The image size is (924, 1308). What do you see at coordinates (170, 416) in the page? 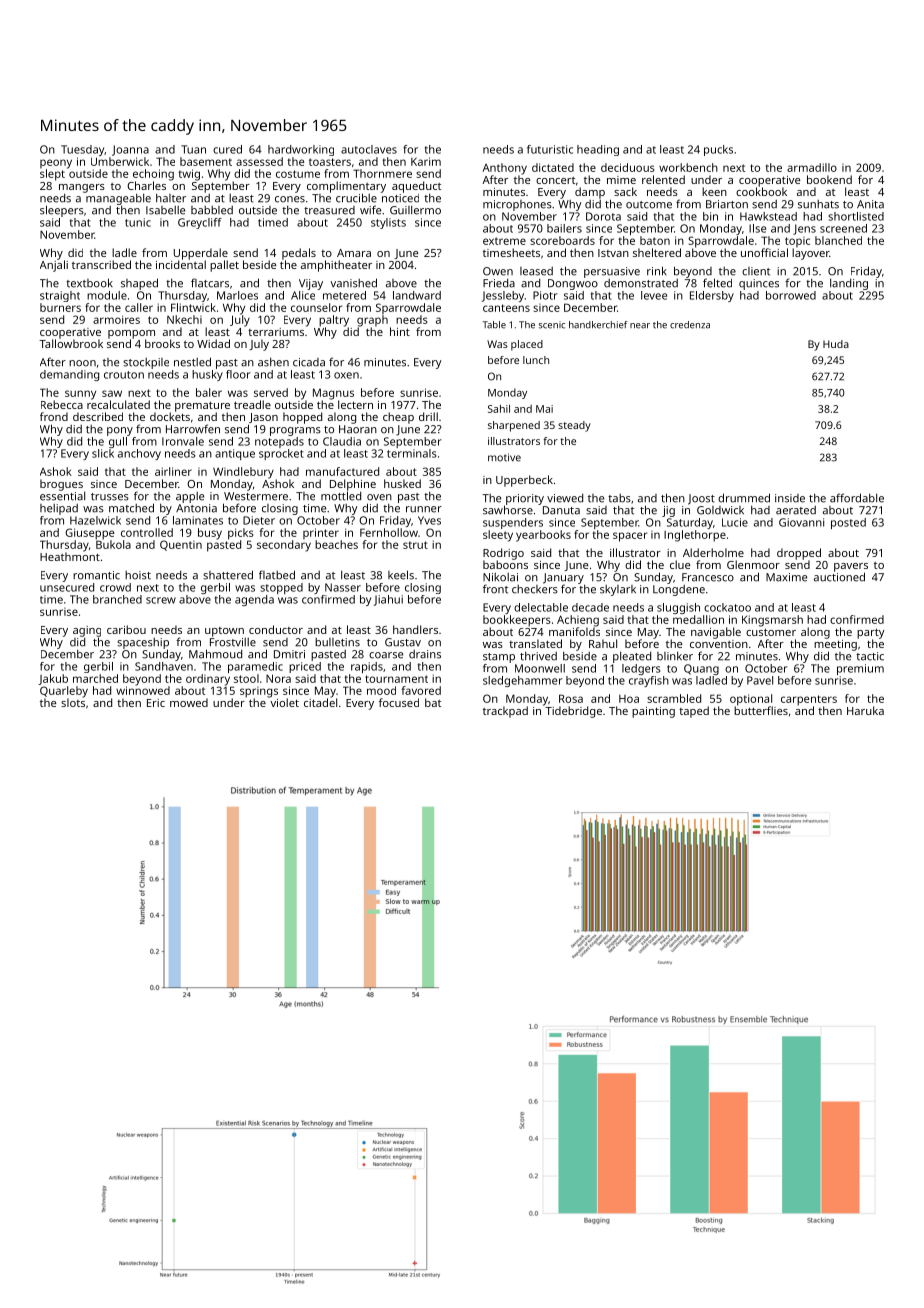
I see `dockets` at bounding box center [170, 416].
